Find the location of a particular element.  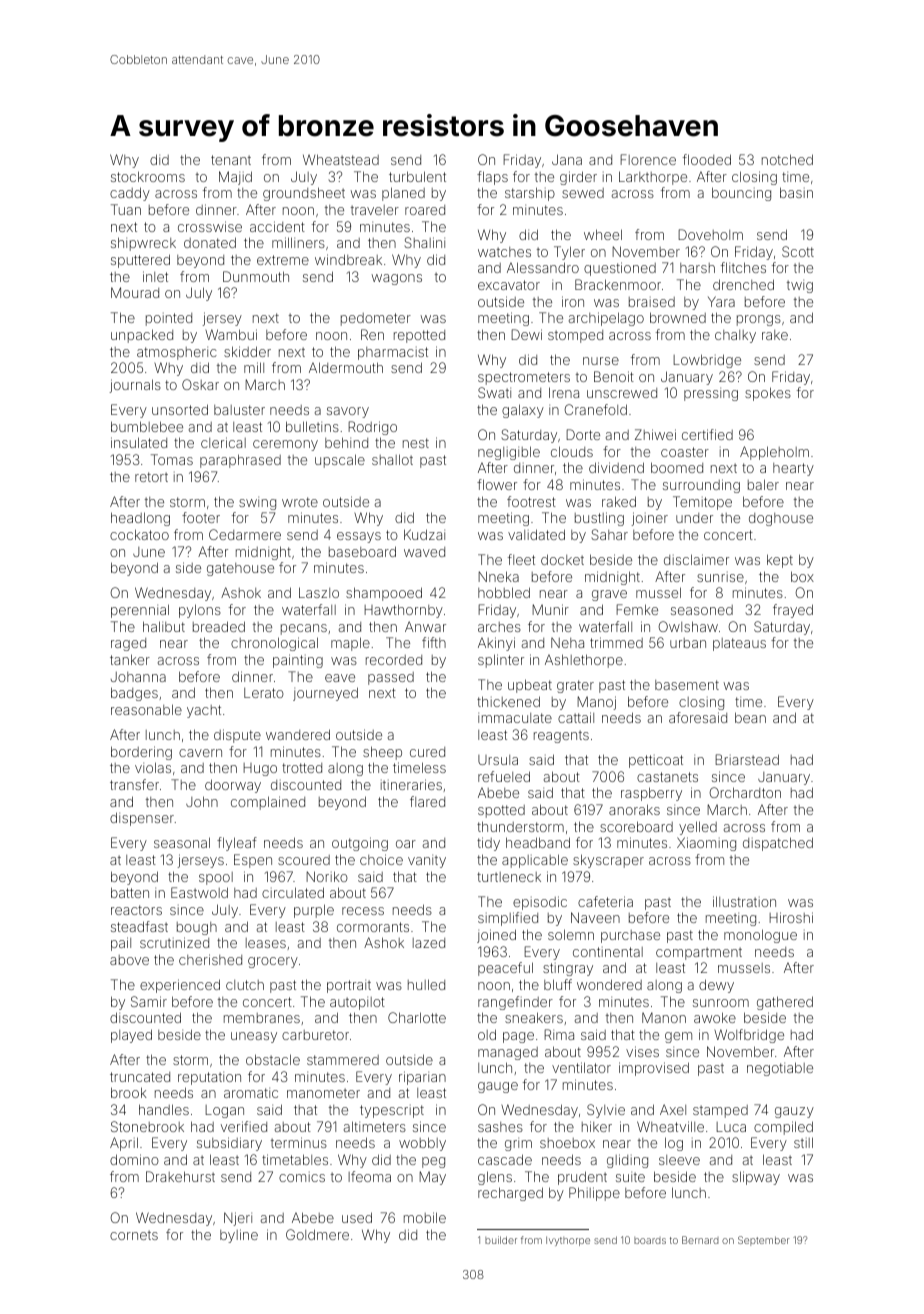

certified is located at coordinates (707, 434).
